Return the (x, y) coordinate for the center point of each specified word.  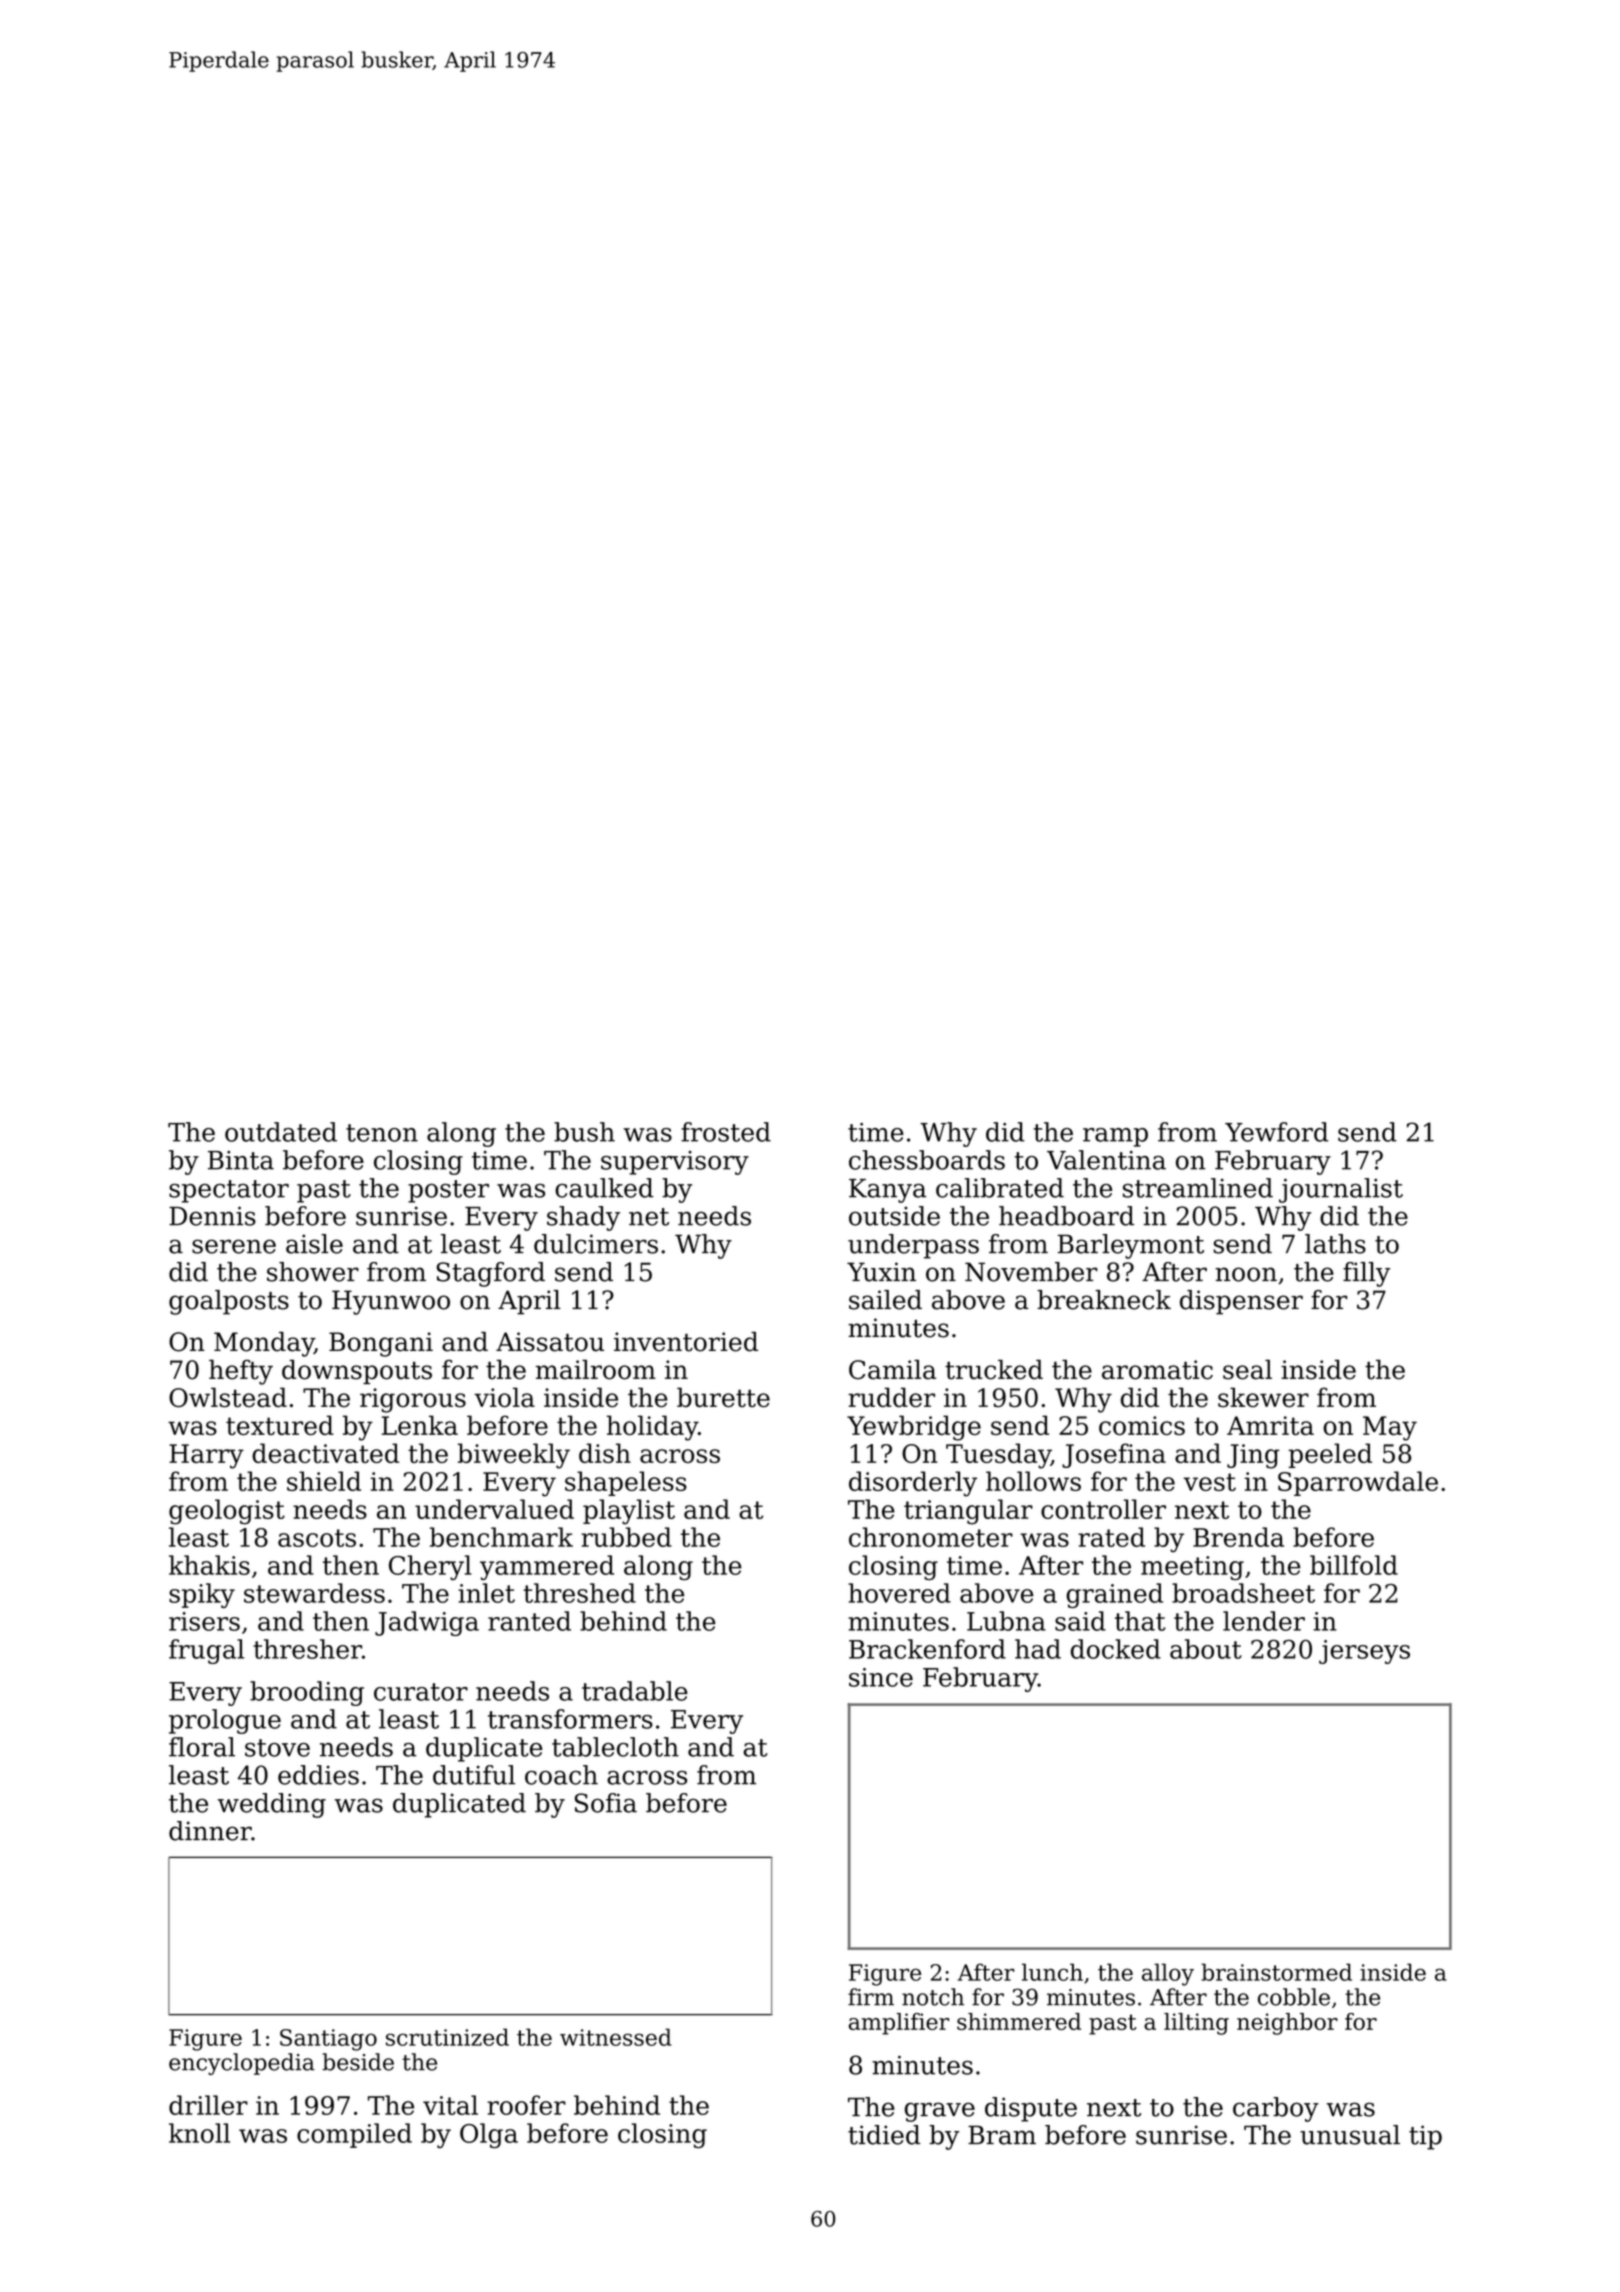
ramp (1115, 1137)
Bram (1002, 2135)
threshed (579, 1593)
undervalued (494, 1509)
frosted (726, 1132)
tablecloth (615, 1747)
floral (202, 1747)
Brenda (1238, 1537)
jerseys (1364, 1652)
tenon (382, 1133)
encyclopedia (242, 2064)
